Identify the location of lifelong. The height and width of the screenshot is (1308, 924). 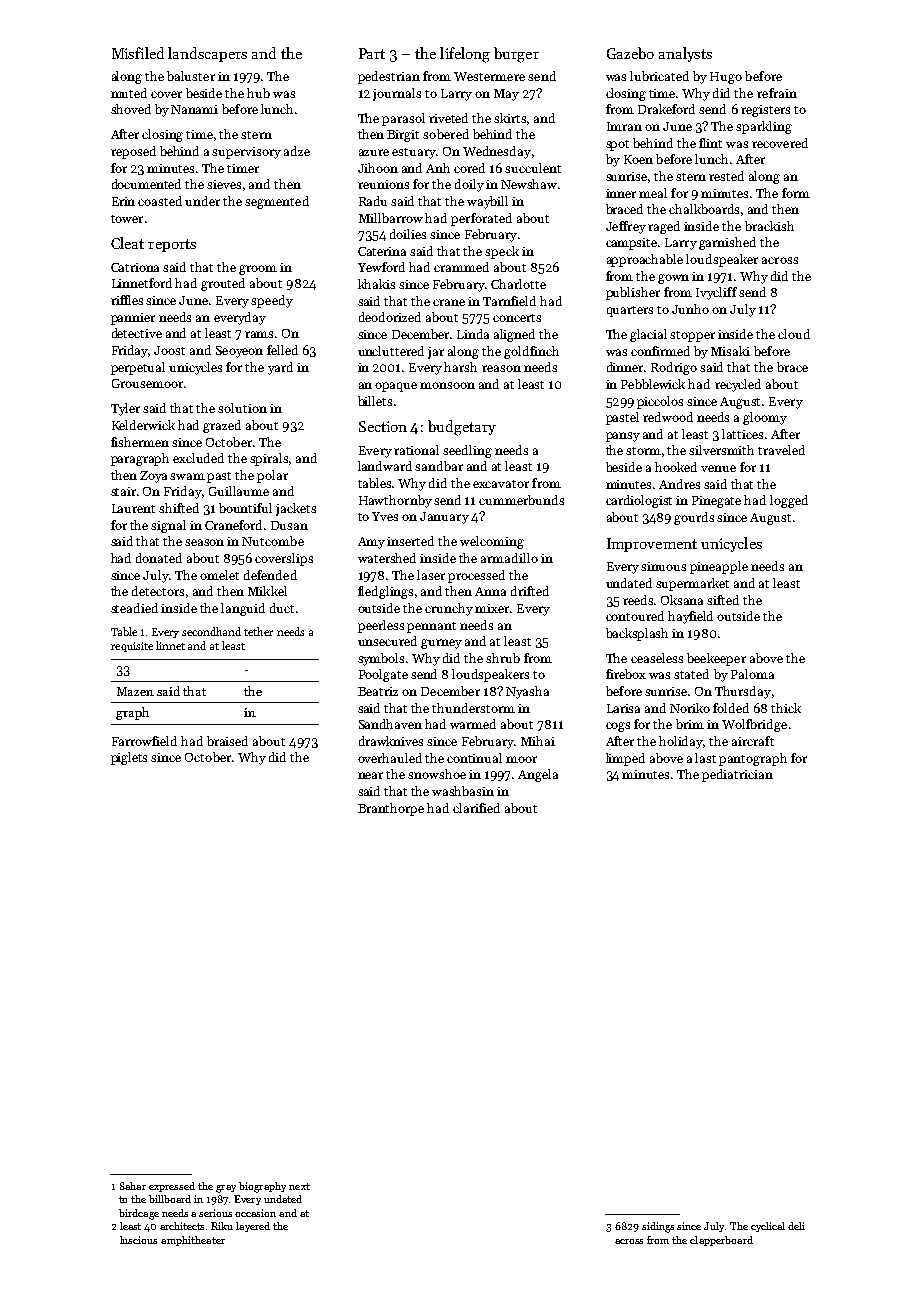
(465, 55).
